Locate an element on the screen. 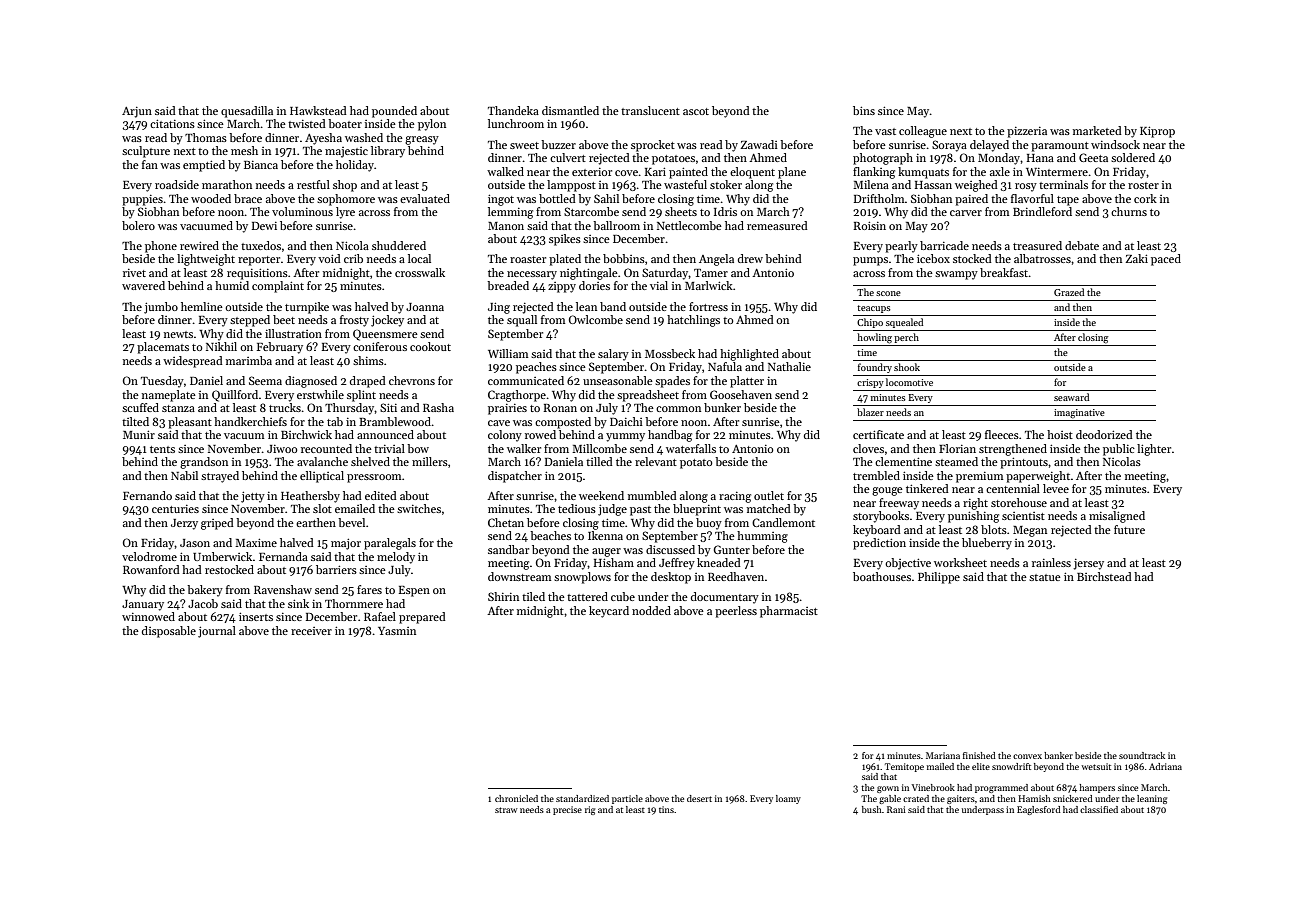  keycard is located at coordinates (609, 612).
